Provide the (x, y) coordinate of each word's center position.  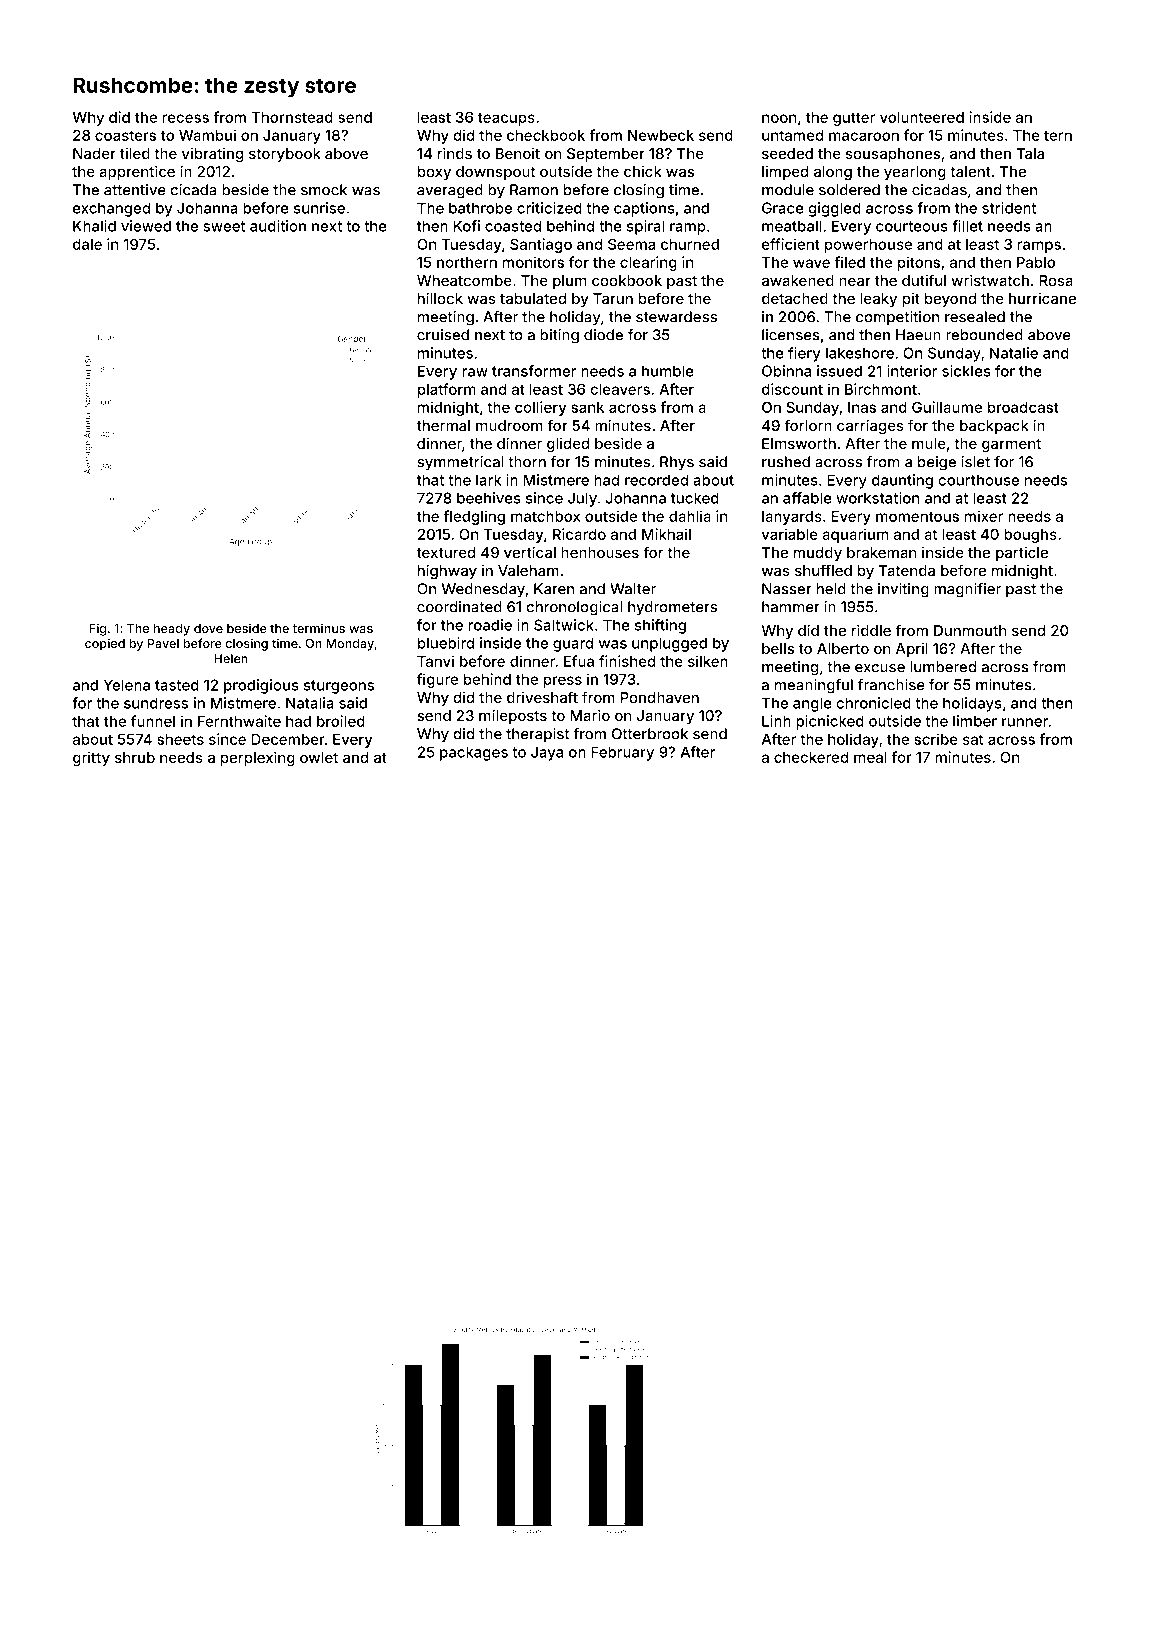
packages (474, 753)
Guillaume (947, 407)
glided (568, 445)
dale (87, 244)
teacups (506, 119)
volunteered (922, 117)
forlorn (808, 425)
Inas (862, 407)
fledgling (474, 517)
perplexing (258, 758)
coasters (125, 135)
